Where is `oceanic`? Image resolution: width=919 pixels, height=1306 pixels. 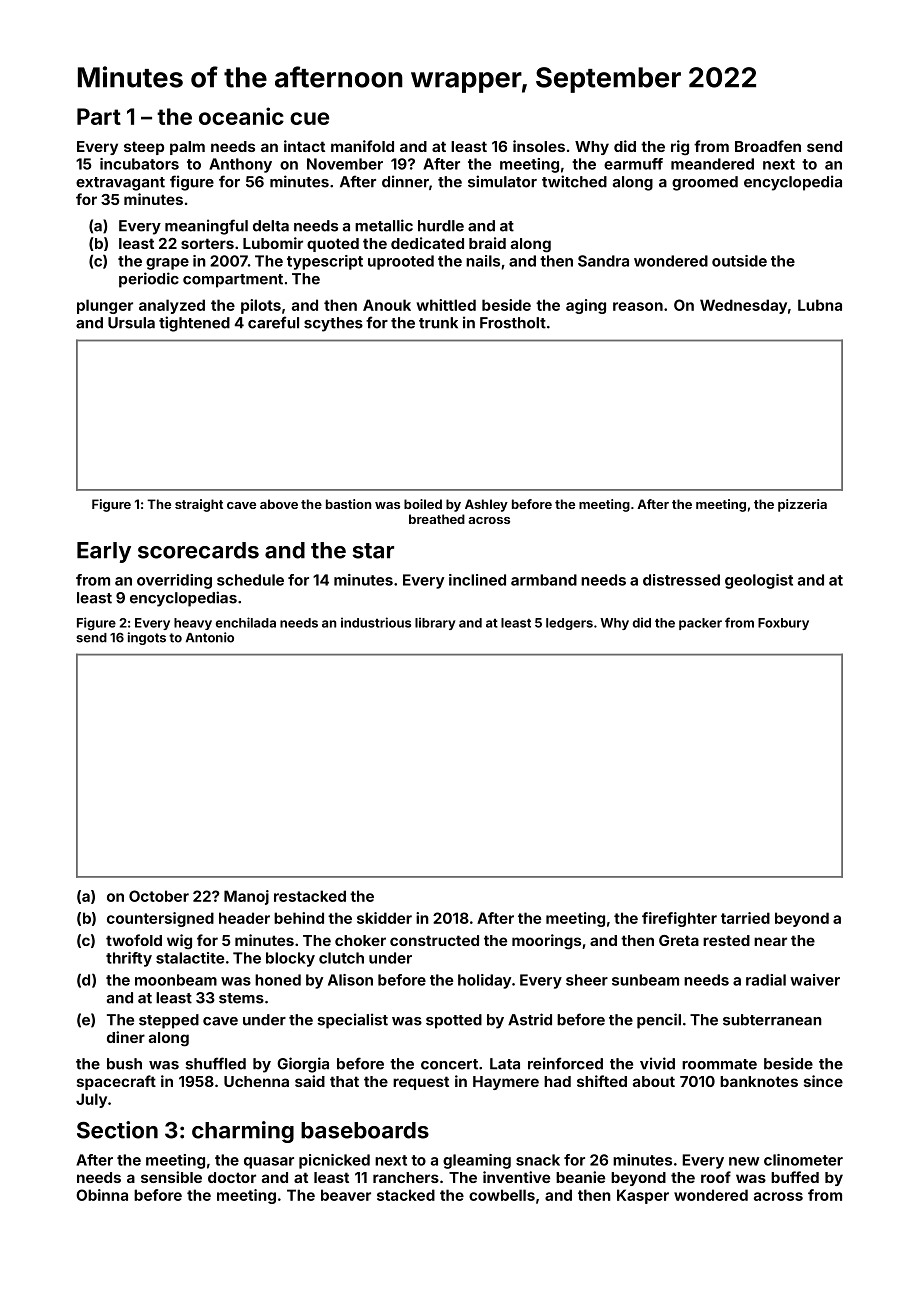
oceanic is located at coordinates (241, 116).
